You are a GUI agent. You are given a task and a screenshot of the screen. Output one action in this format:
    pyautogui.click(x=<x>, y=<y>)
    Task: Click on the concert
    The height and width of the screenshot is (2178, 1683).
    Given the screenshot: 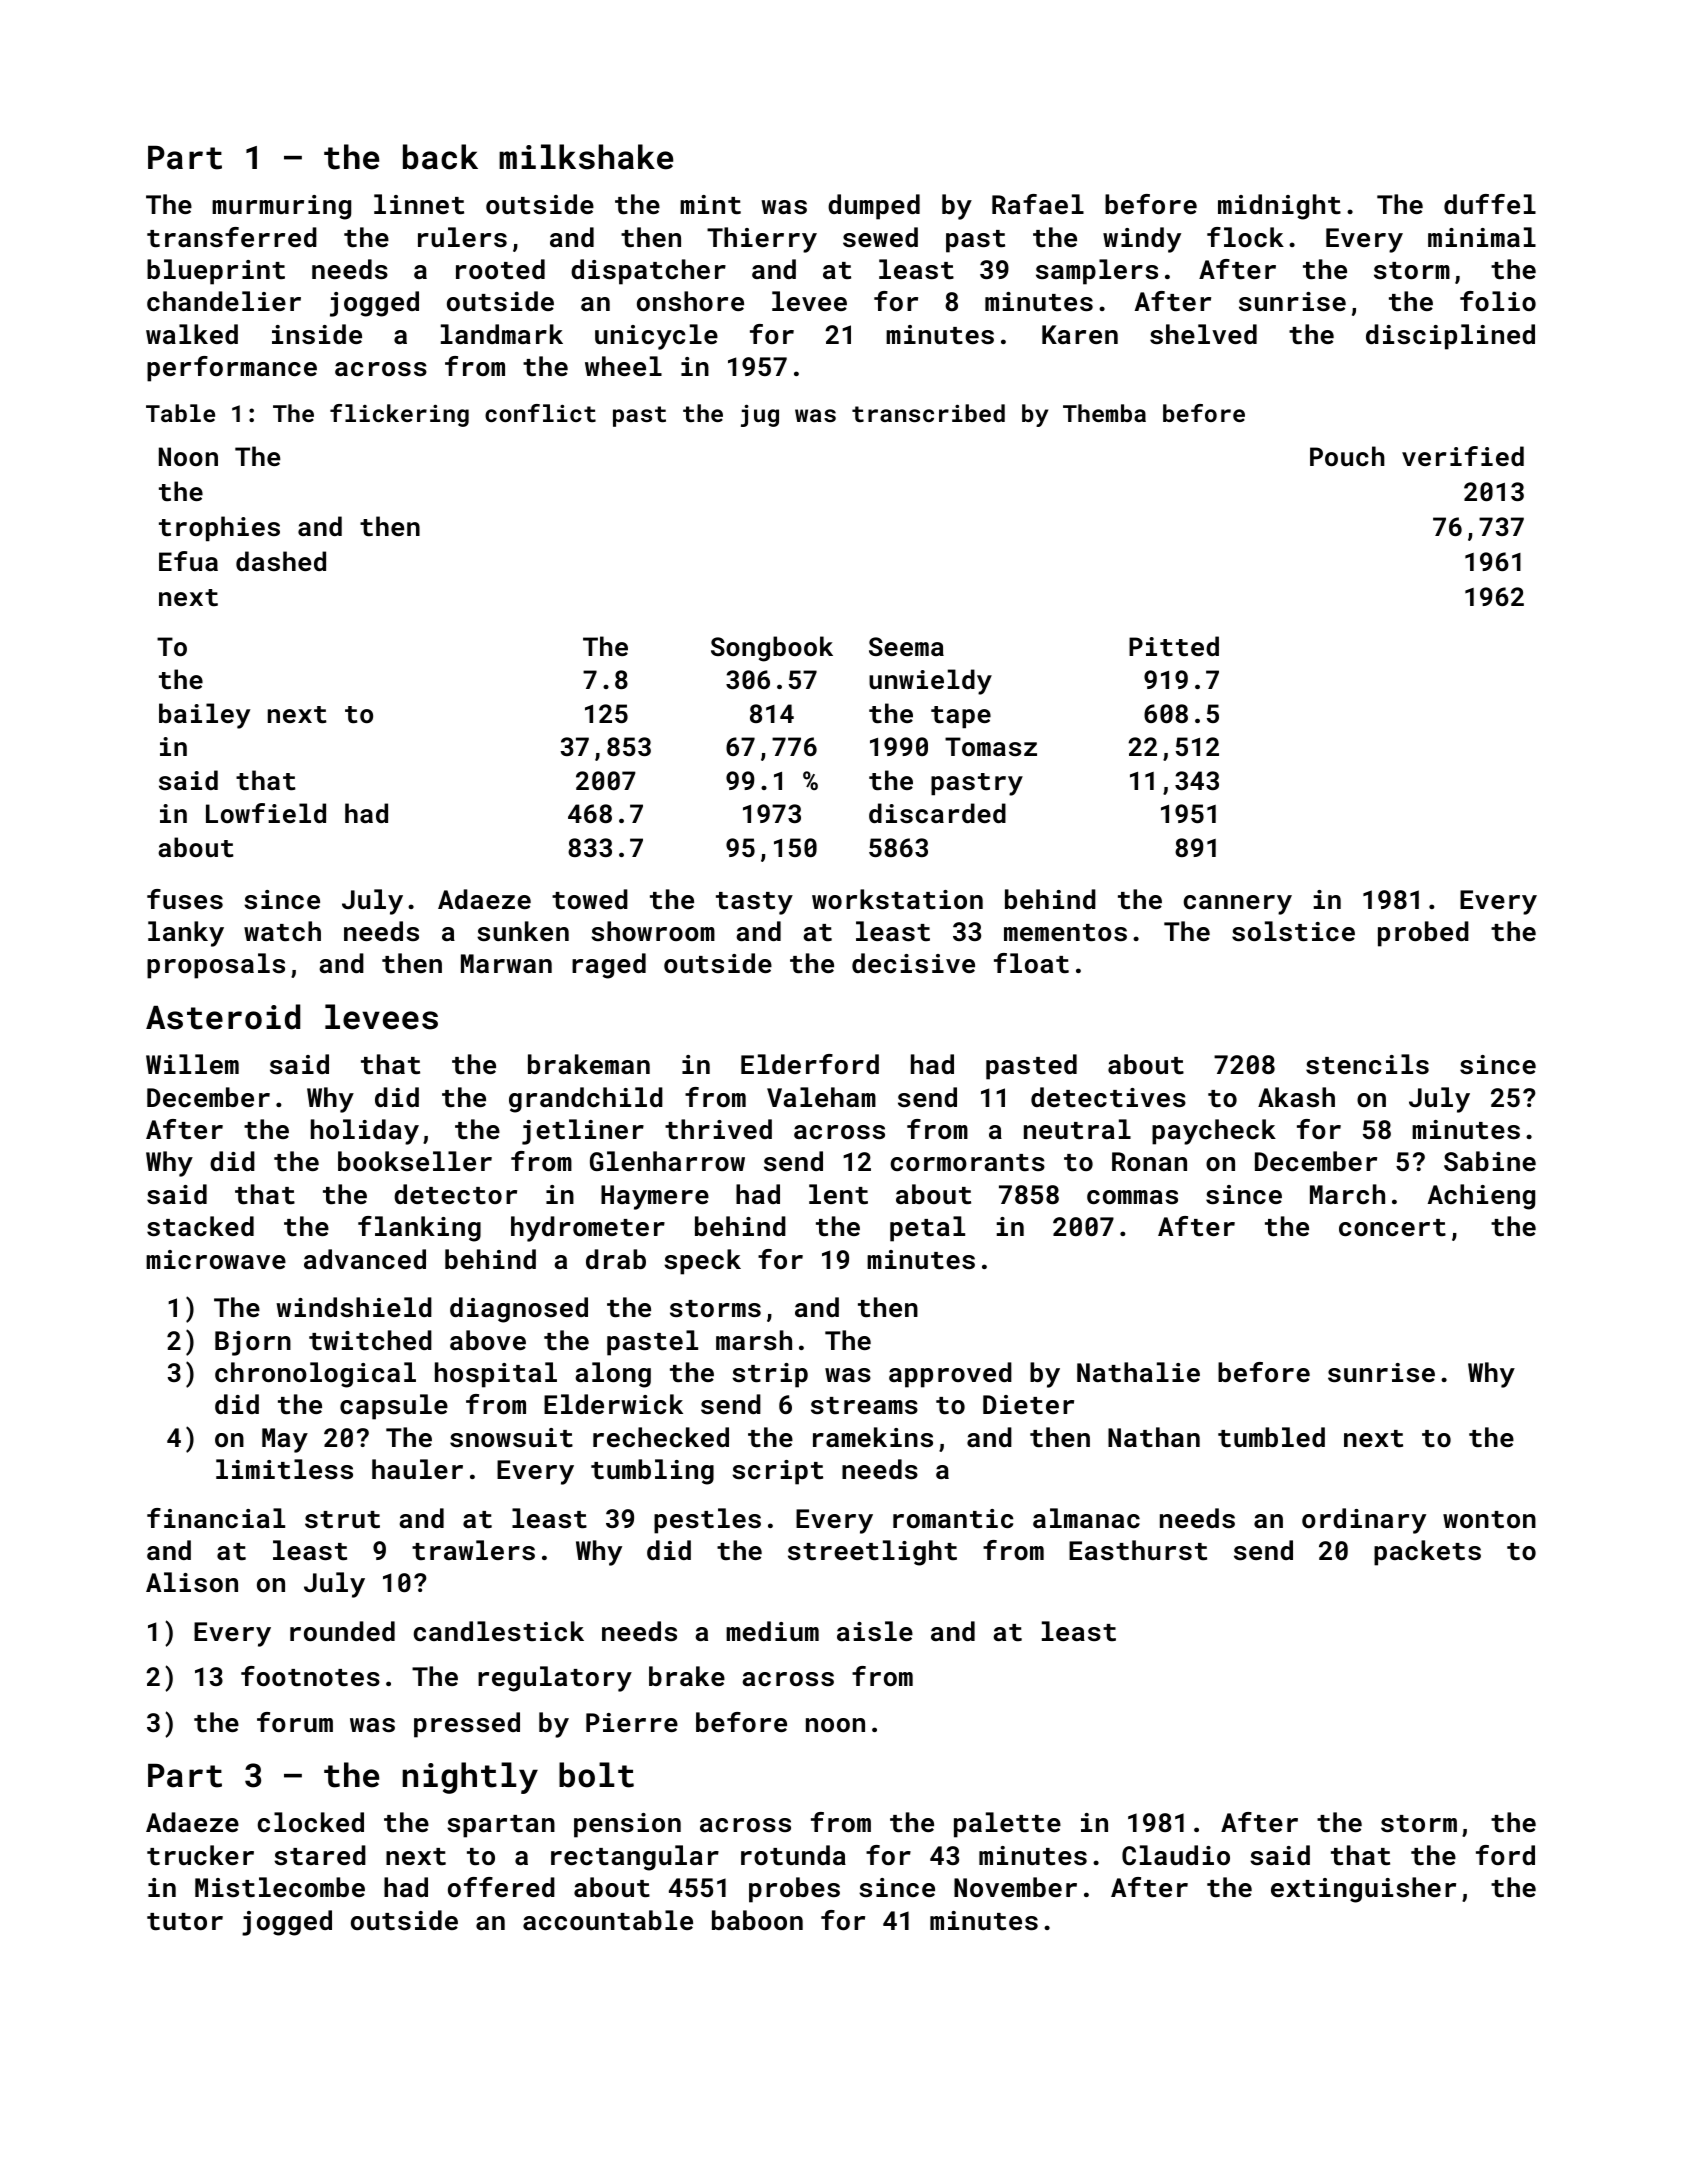 What is the action you would take?
    pyautogui.click(x=1392, y=1228)
